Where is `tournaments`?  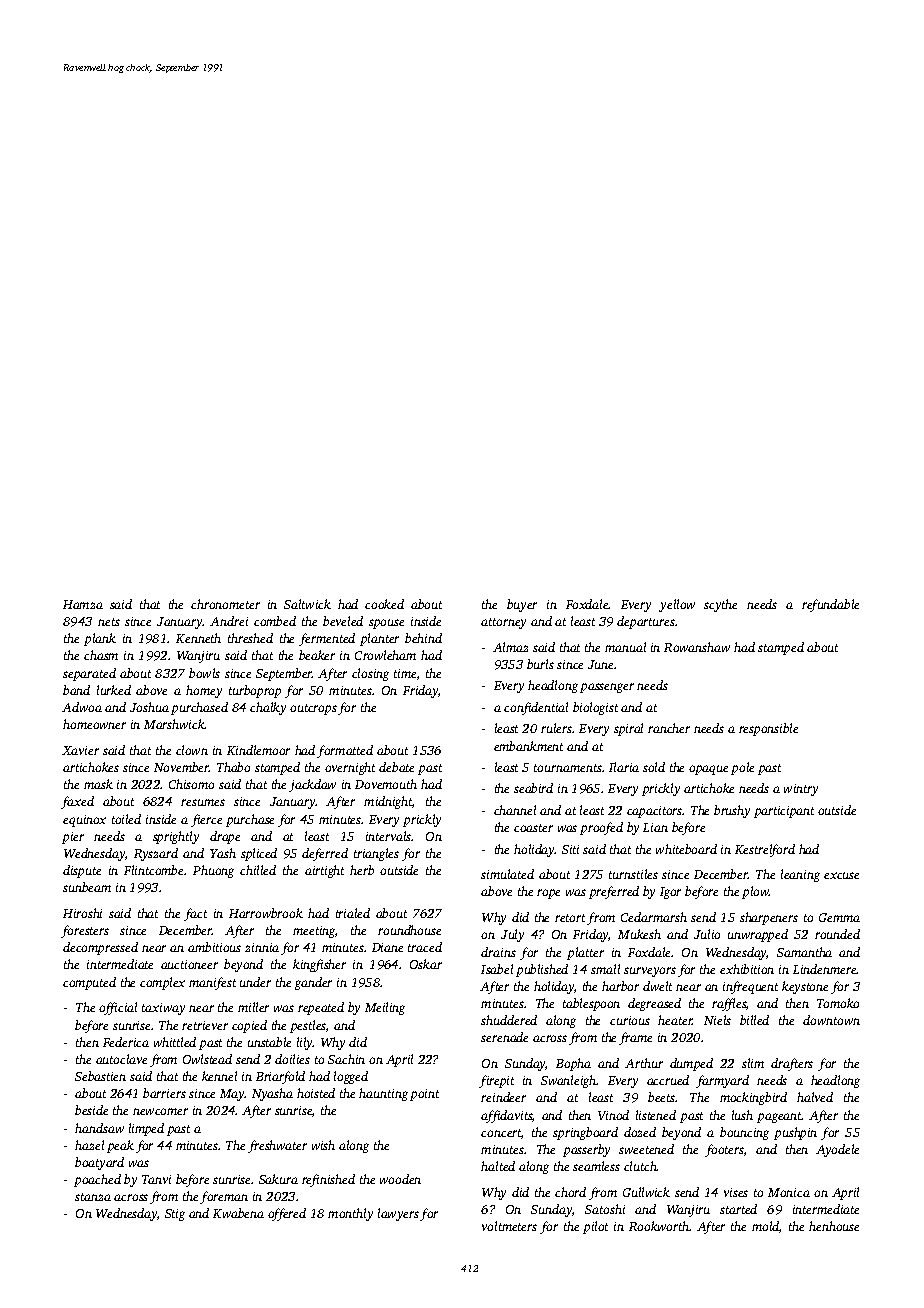
tournaments is located at coordinates (568, 768).
